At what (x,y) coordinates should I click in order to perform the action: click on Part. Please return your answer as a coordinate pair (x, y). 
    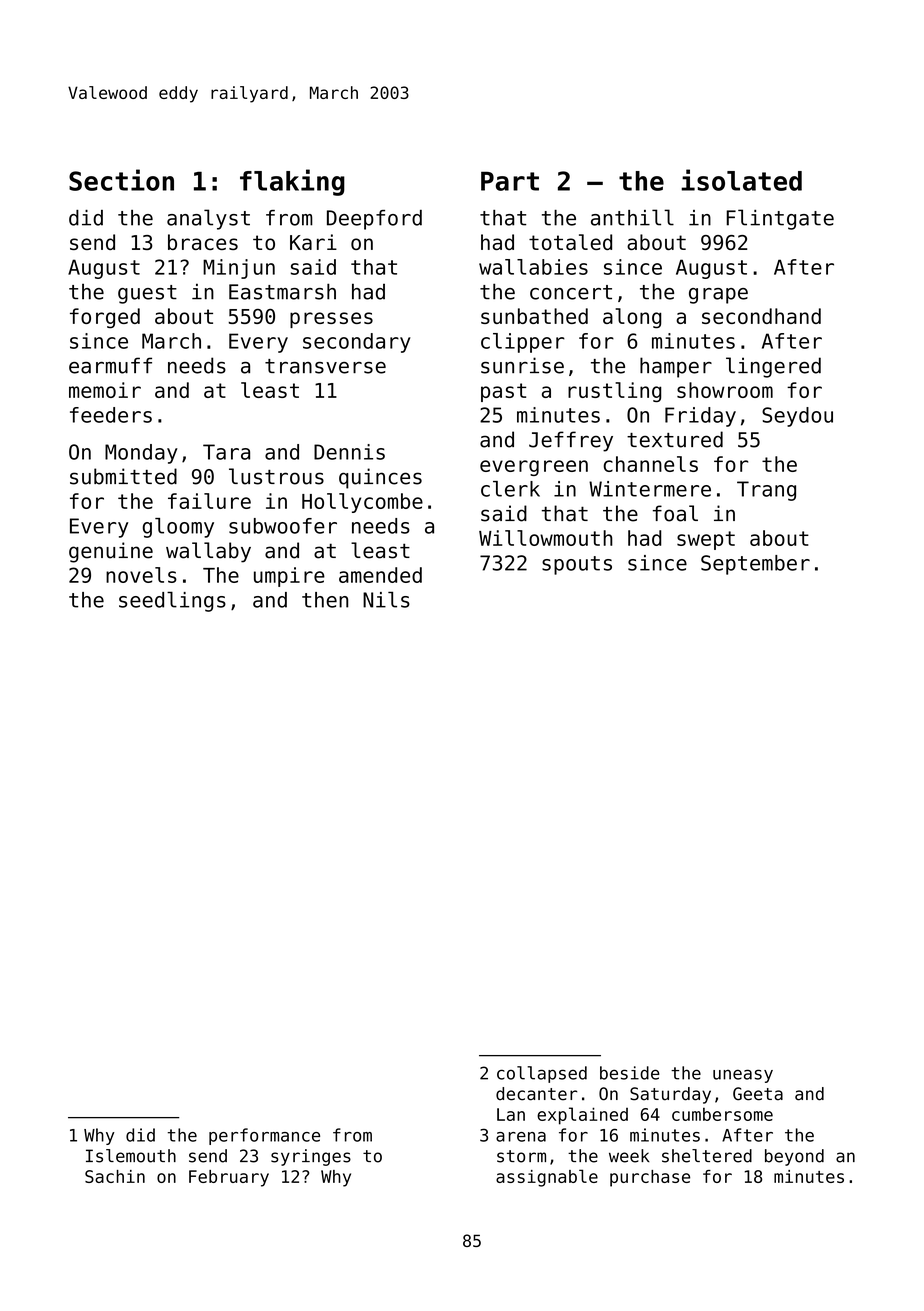
    Looking at the image, I should click on (510, 181).
